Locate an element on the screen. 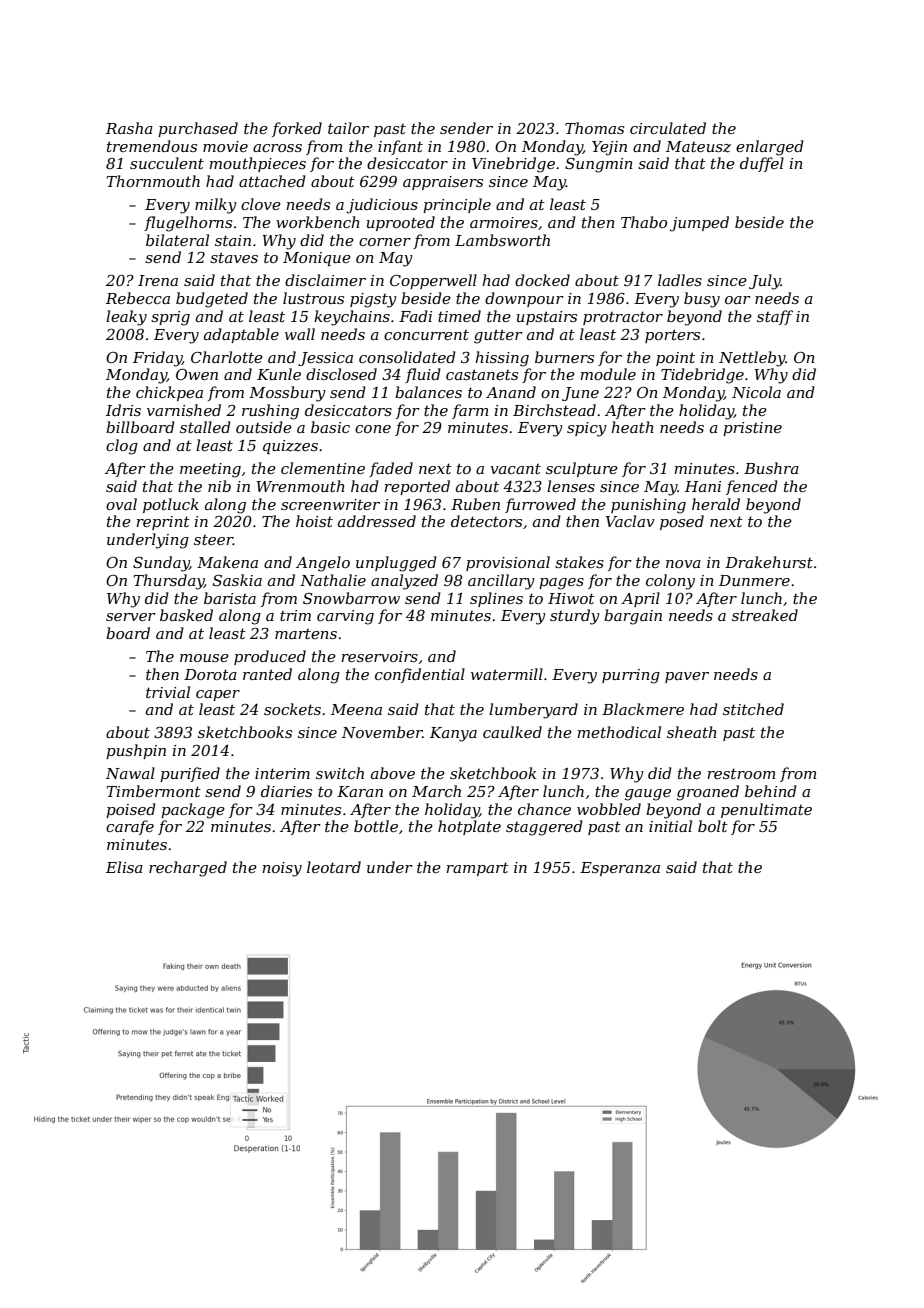 Image resolution: width=924 pixels, height=1308 pixels. Drakehurst is located at coordinates (769, 562).
